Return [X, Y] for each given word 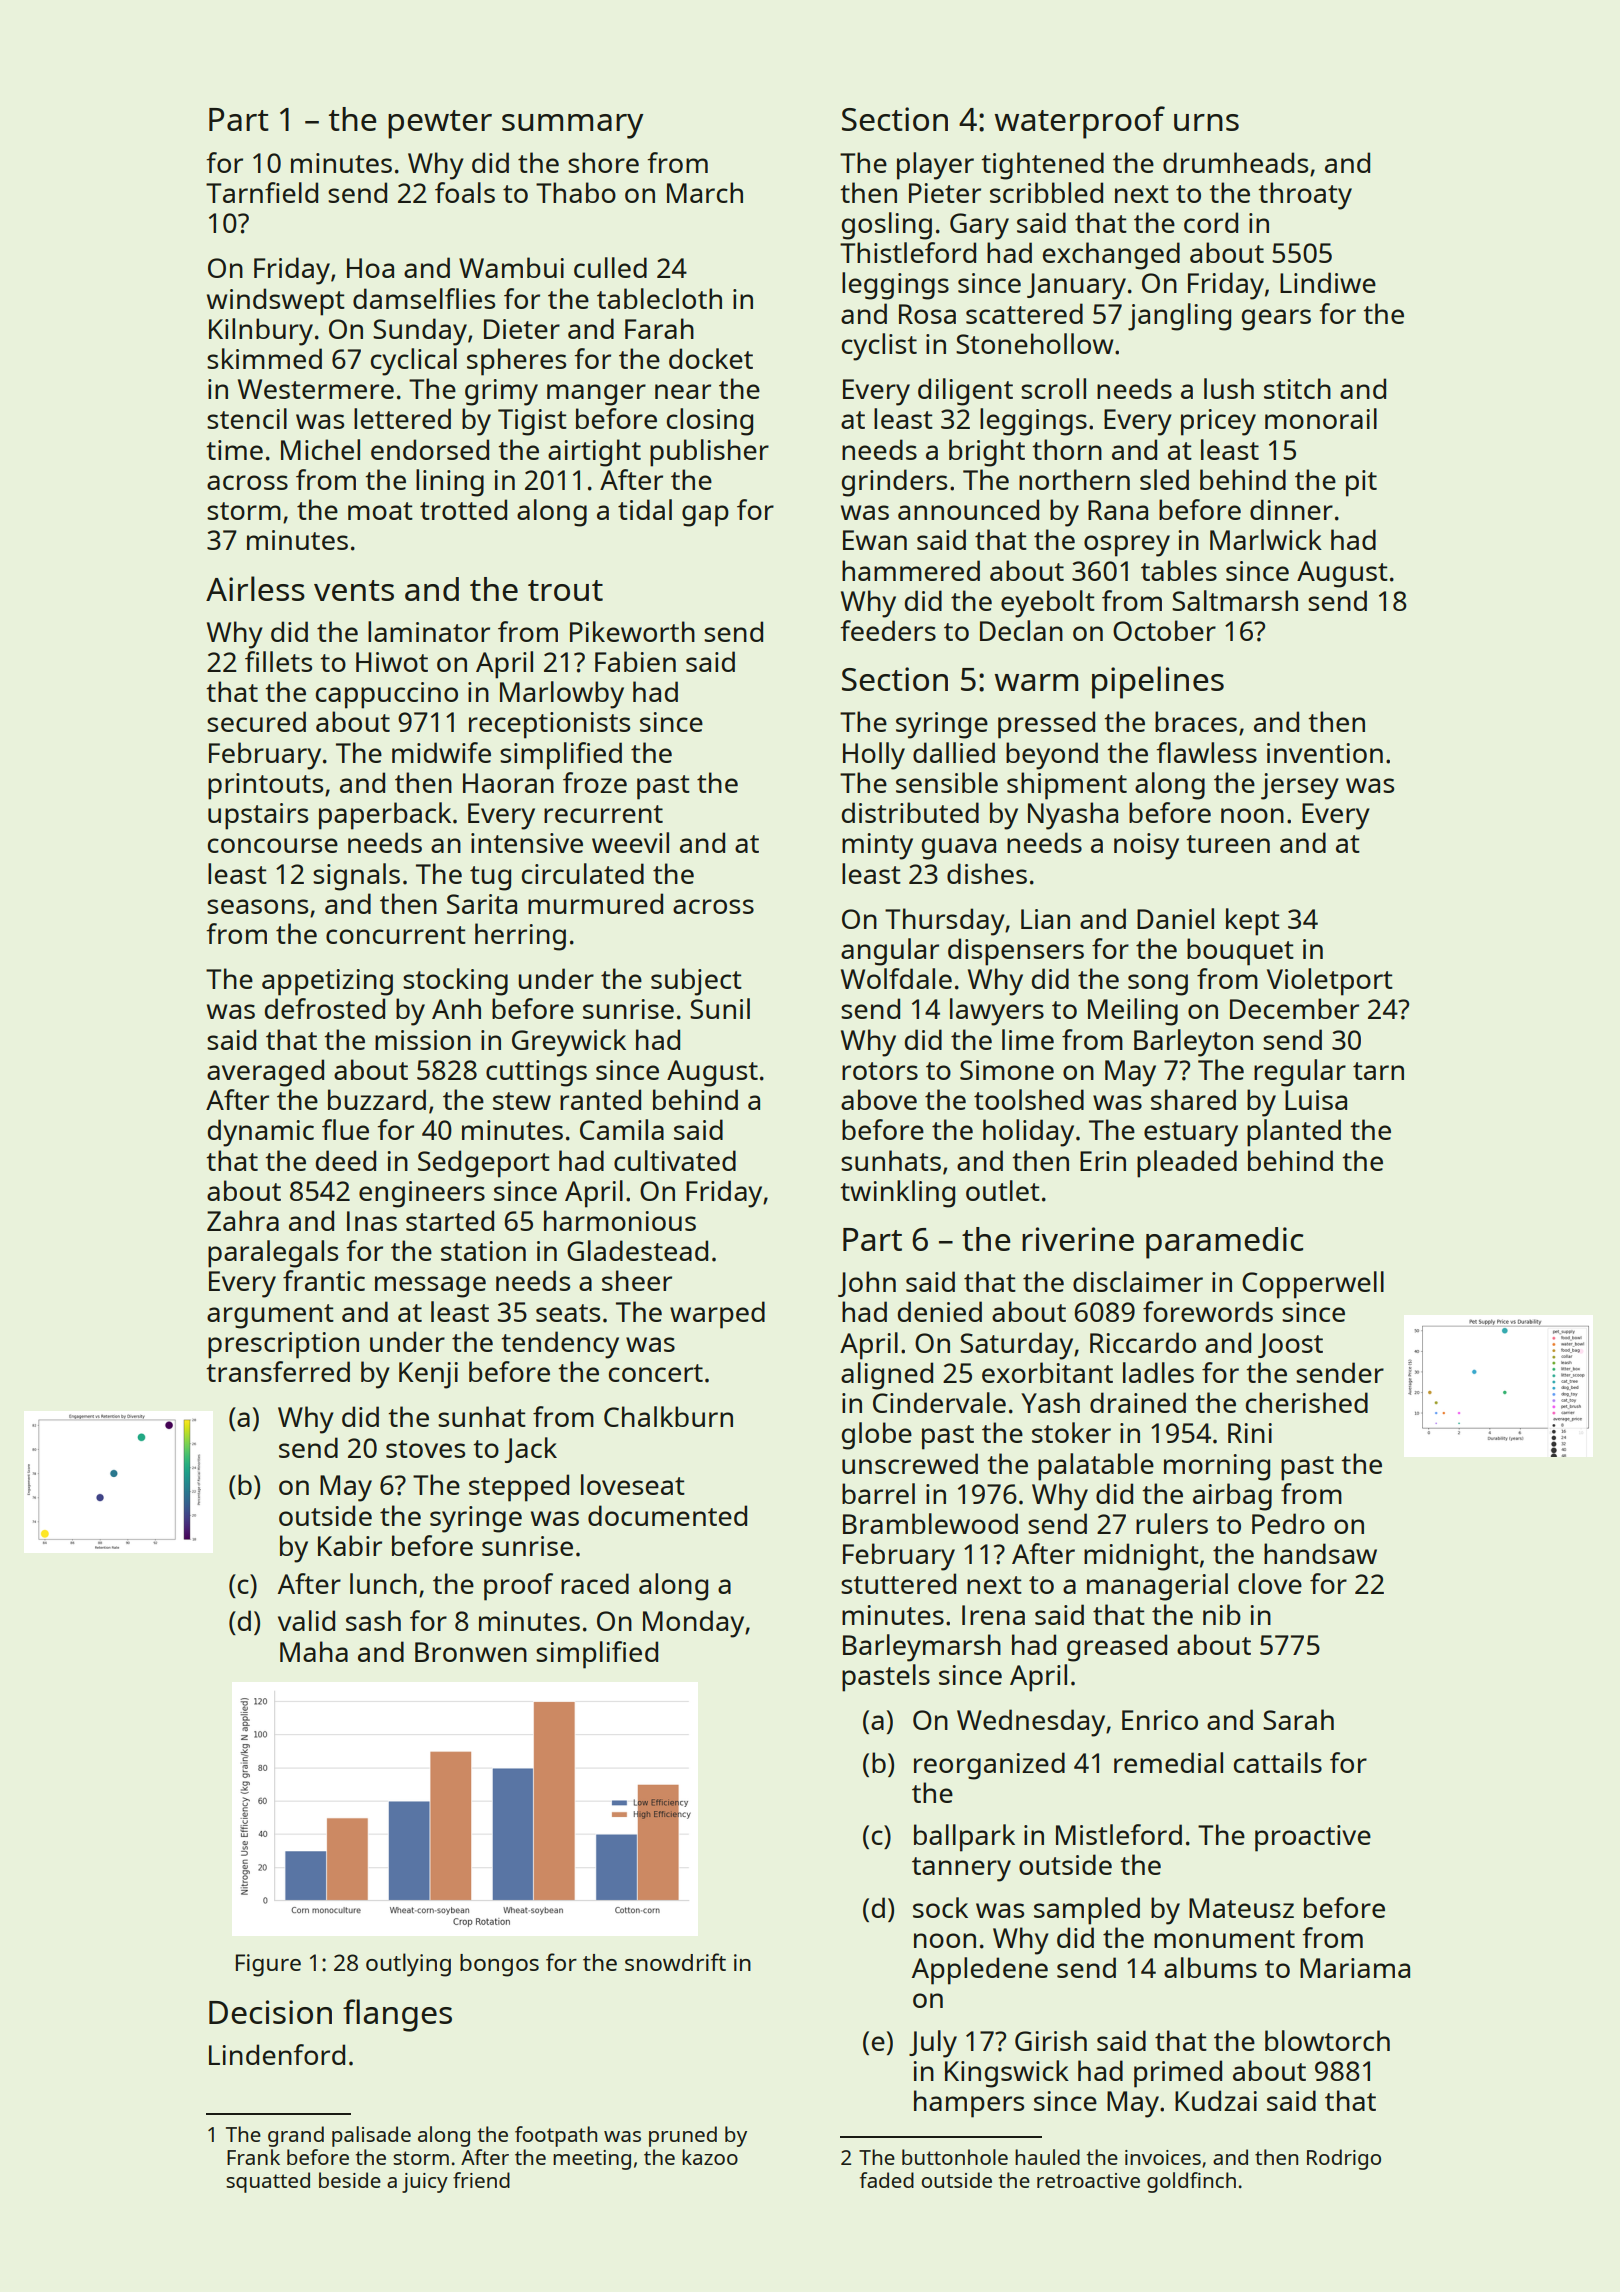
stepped [519, 1488]
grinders [894, 483]
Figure [268, 1965]
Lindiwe [1328, 282]
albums [1210, 1967]
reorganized [989, 1766]
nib [1222, 1614]
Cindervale [939, 1402]
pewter [440, 124]
